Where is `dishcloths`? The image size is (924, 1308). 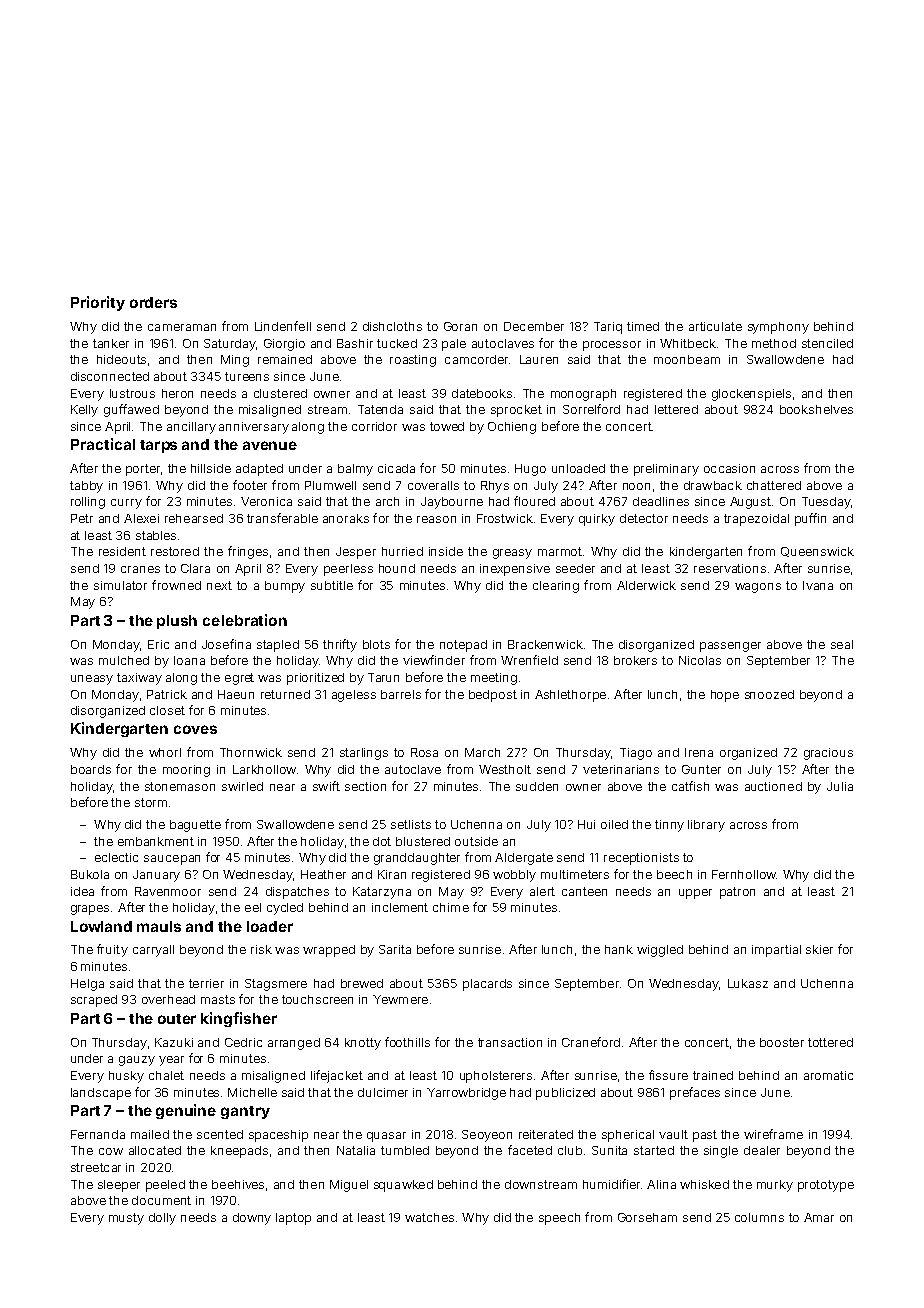
dishcloths is located at coordinates (392, 326).
